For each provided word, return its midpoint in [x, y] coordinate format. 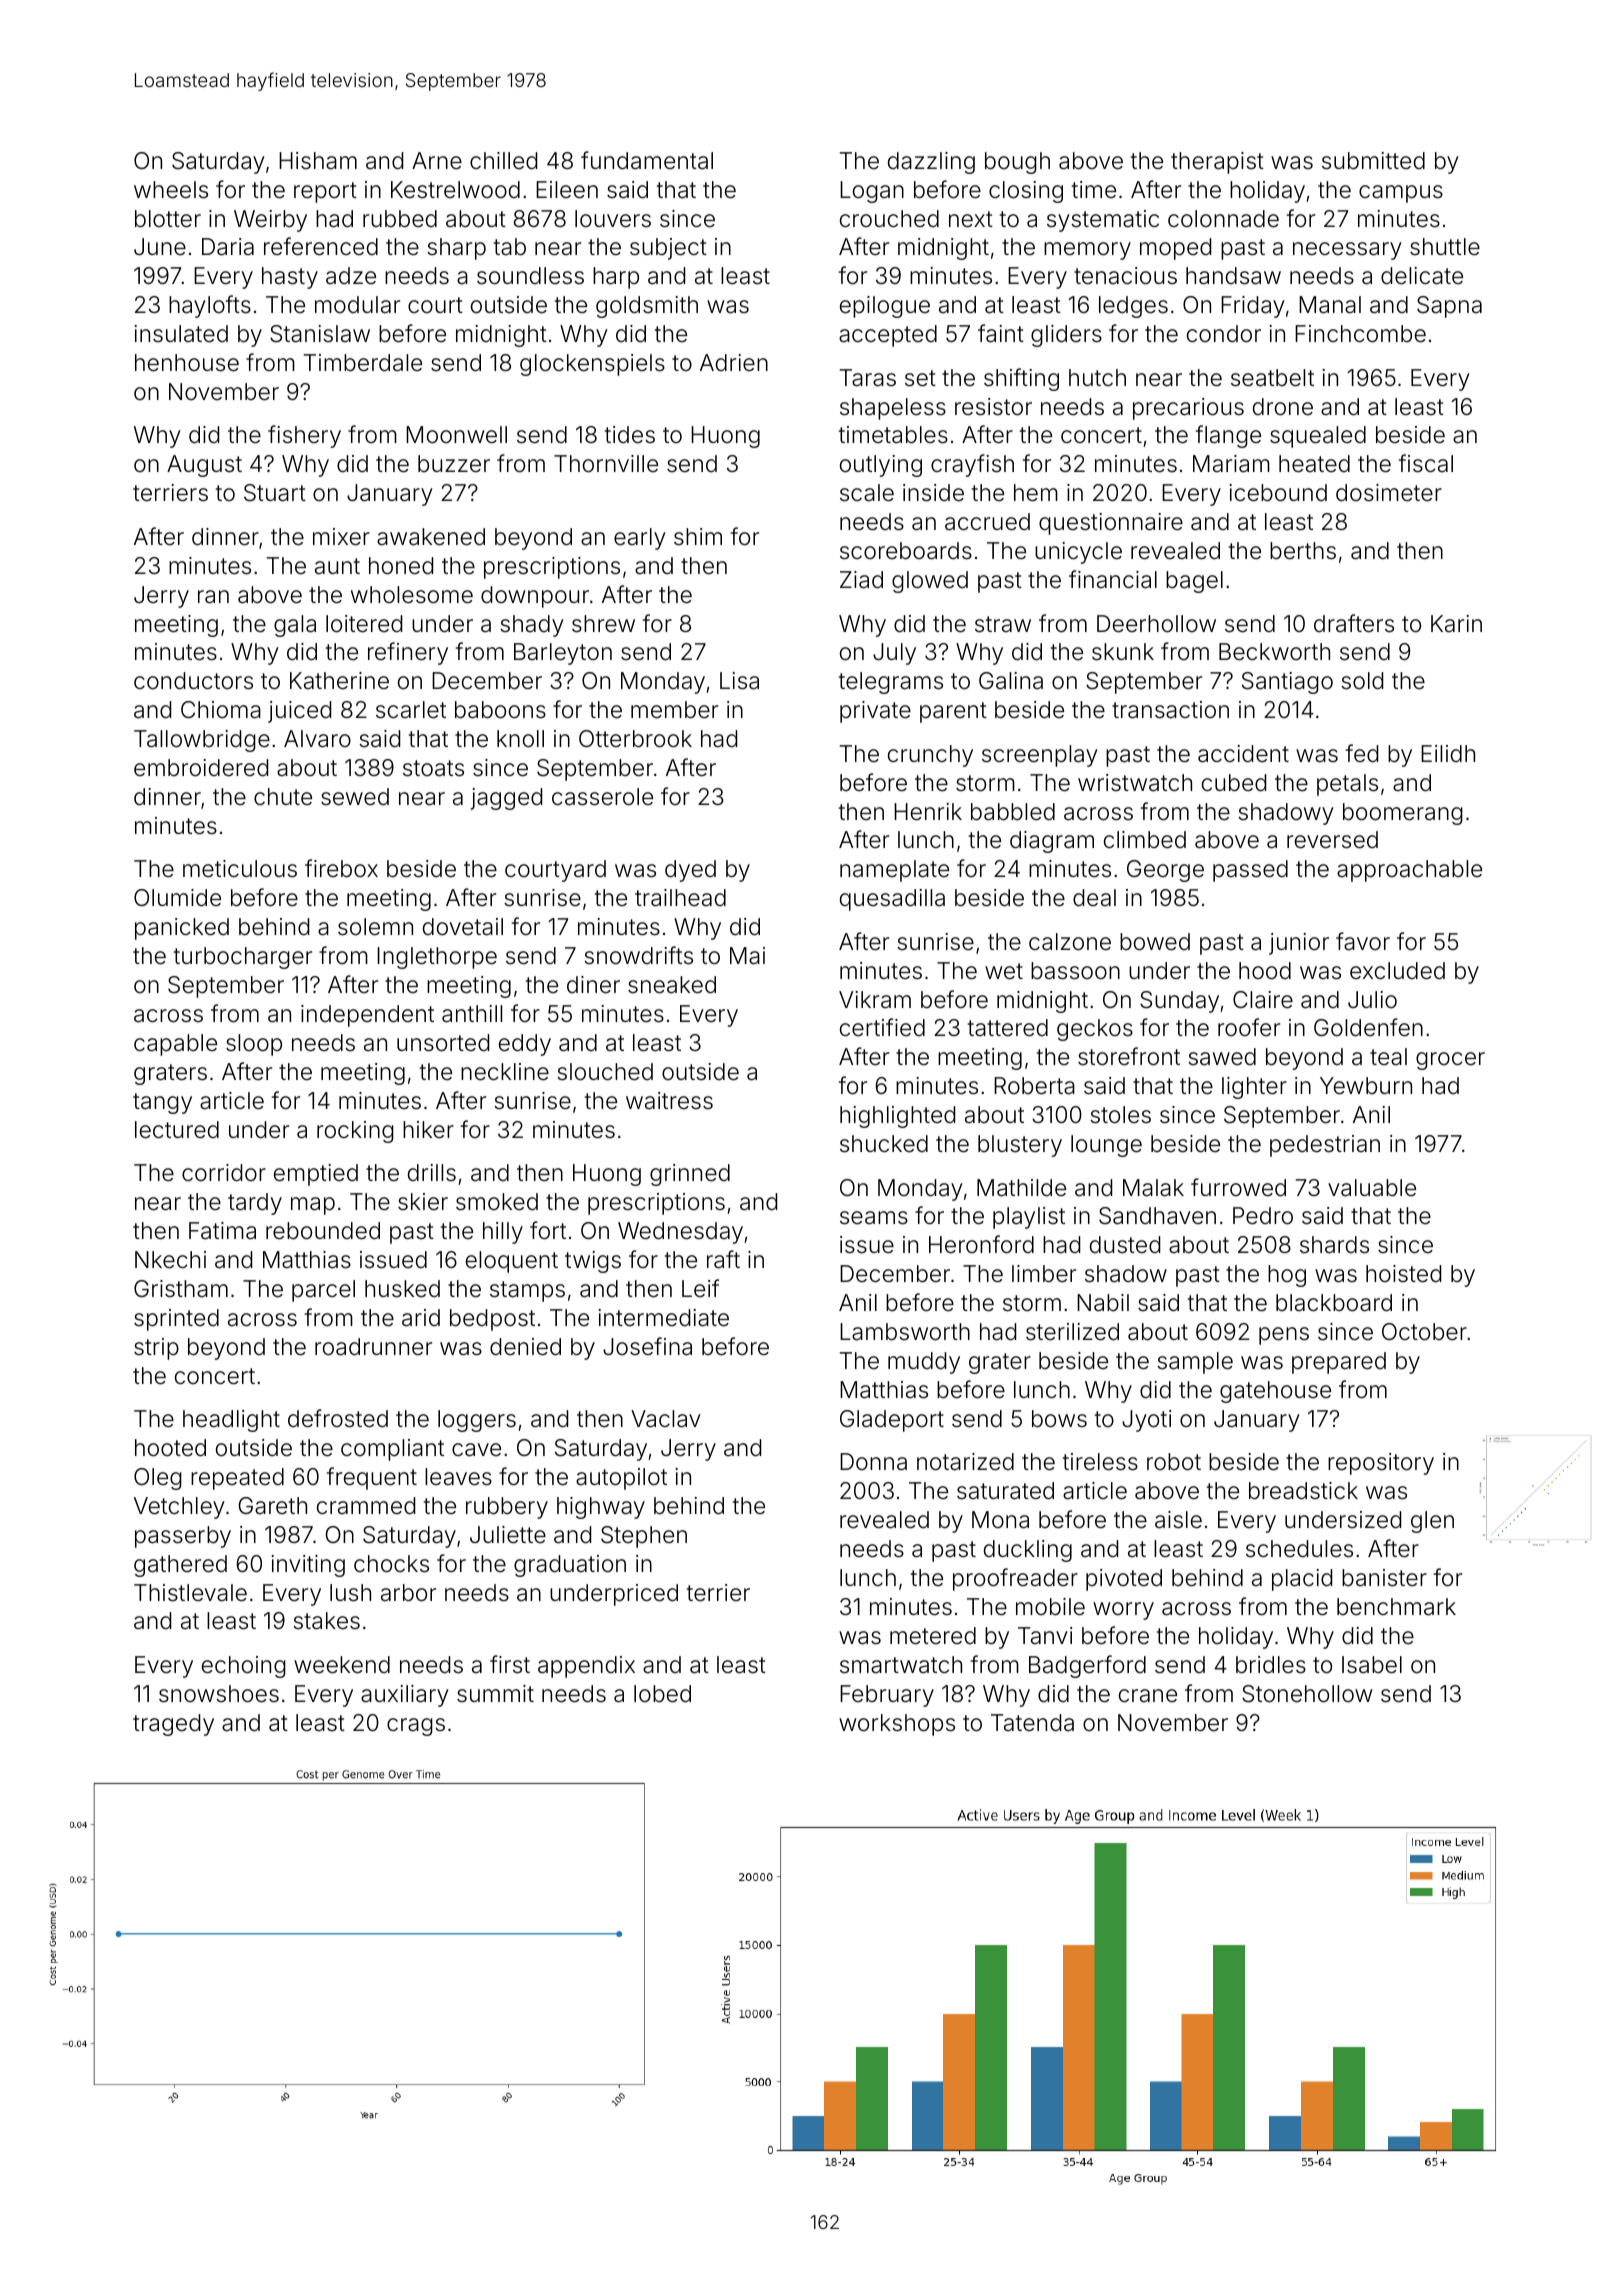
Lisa [739, 681]
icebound [1278, 493]
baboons [500, 710]
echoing [244, 1667]
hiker [428, 1130]
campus [1401, 194]
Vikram [875, 1000]
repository [1381, 1464]
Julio [1372, 999]
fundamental [647, 160]
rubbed [400, 219]
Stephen [644, 1537]
